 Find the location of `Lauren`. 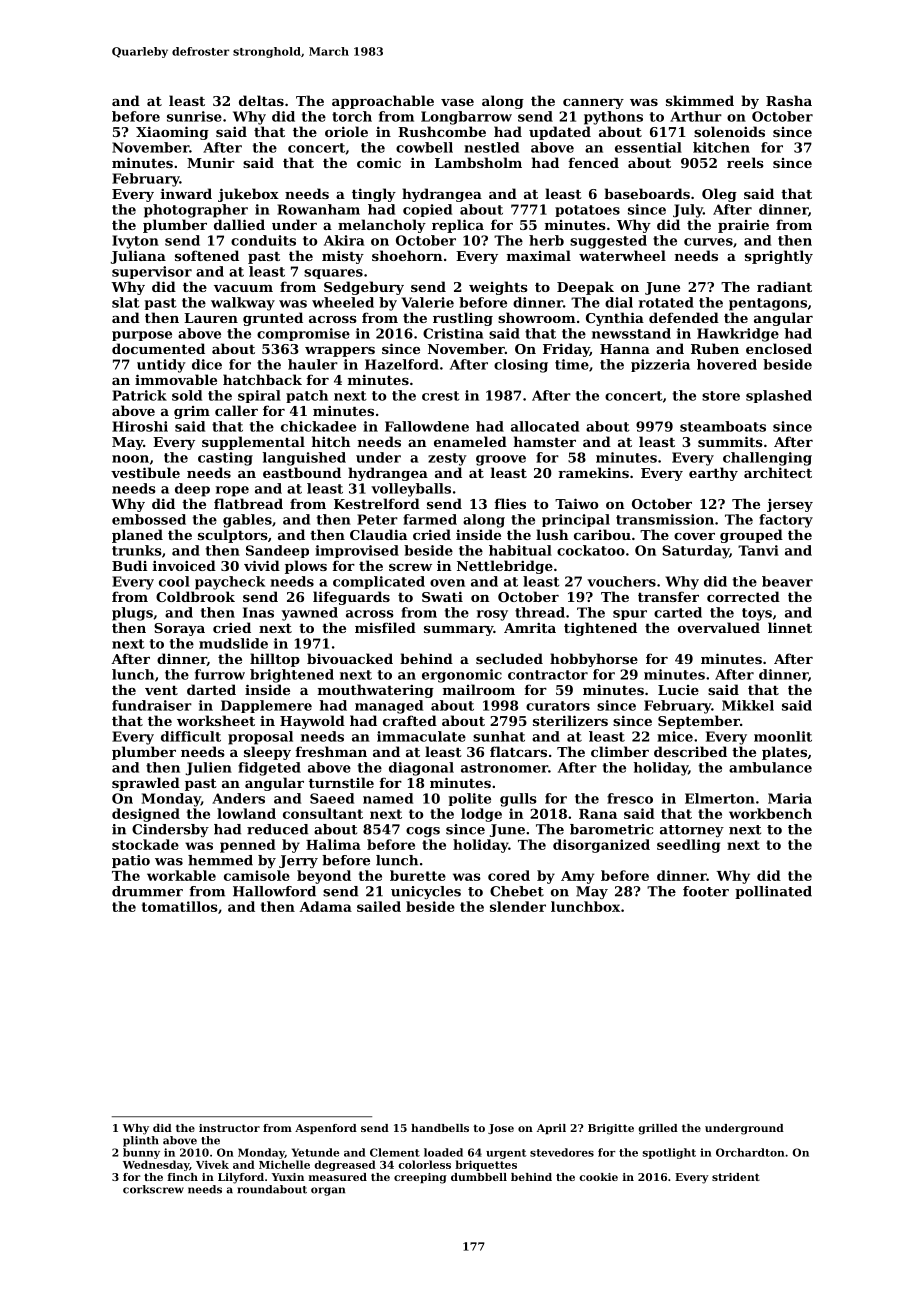

Lauren is located at coordinates (211, 318).
